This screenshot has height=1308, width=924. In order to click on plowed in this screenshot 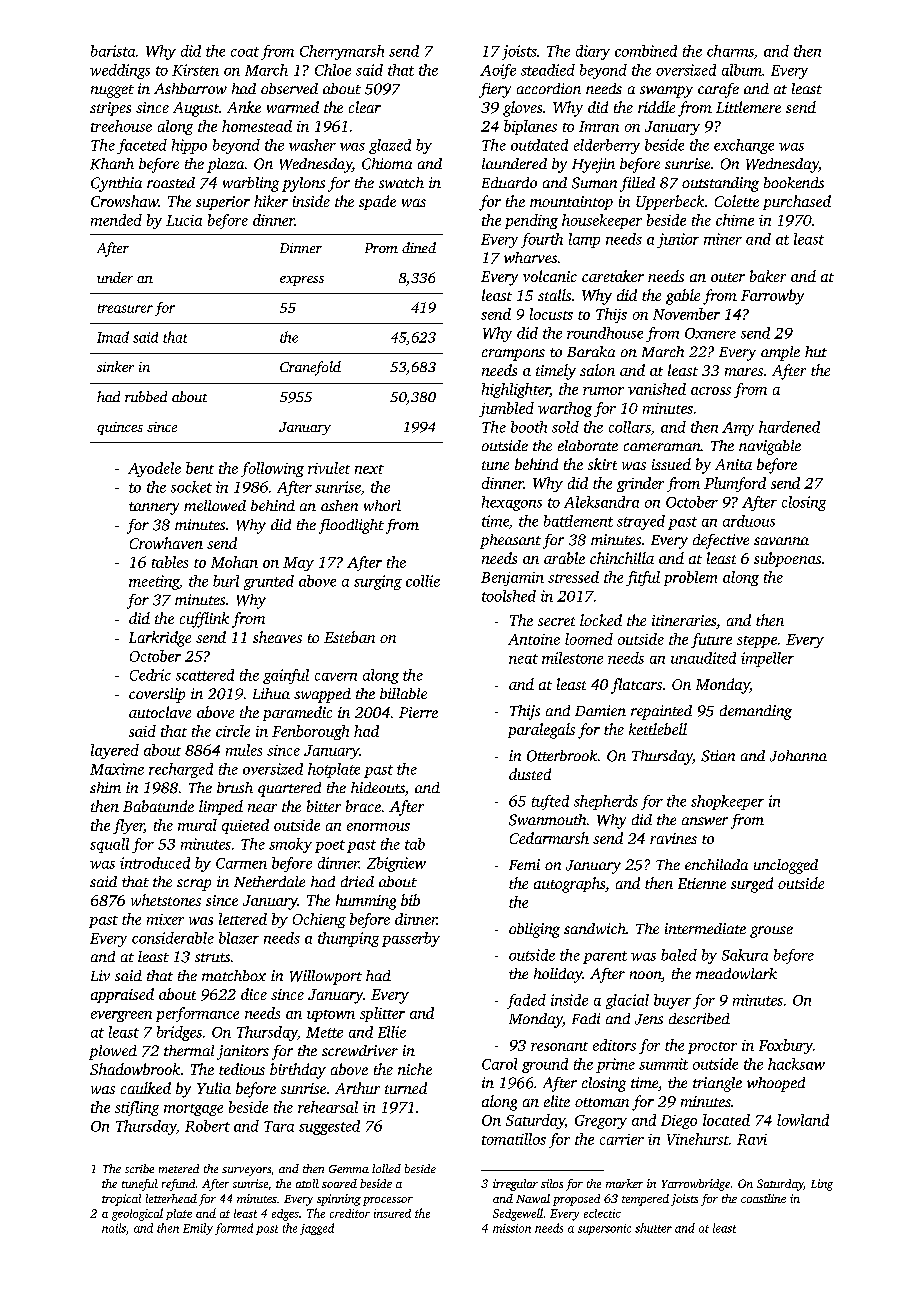, I will do `click(113, 1052)`.
